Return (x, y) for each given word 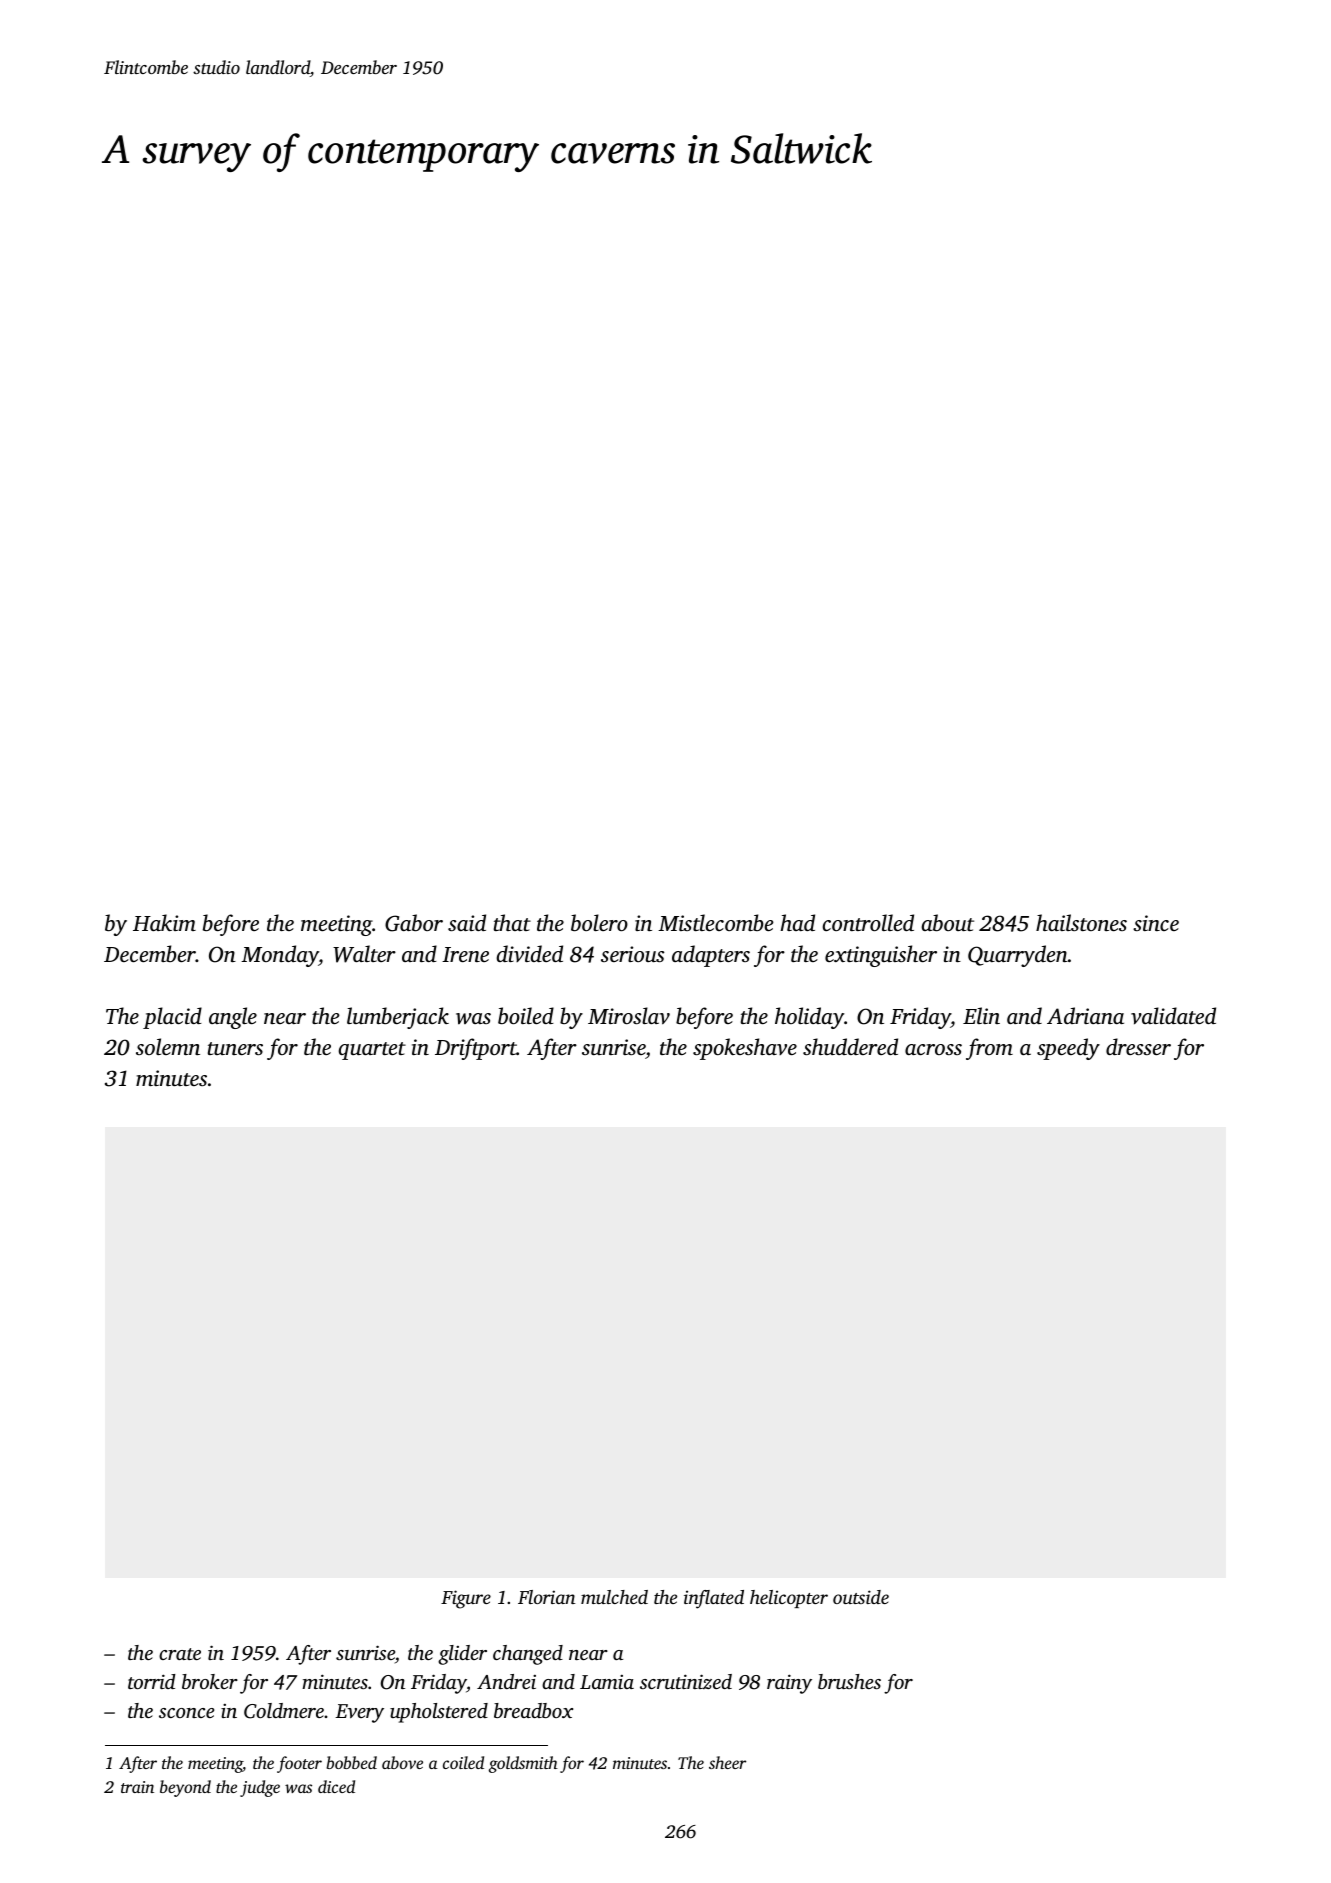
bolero (599, 922)
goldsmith (523, 1764)
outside (861, 1597)
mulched (614, 1597)
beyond (185, 1788)
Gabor (414, 923)
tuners (235, 1048)
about (948, 922)
